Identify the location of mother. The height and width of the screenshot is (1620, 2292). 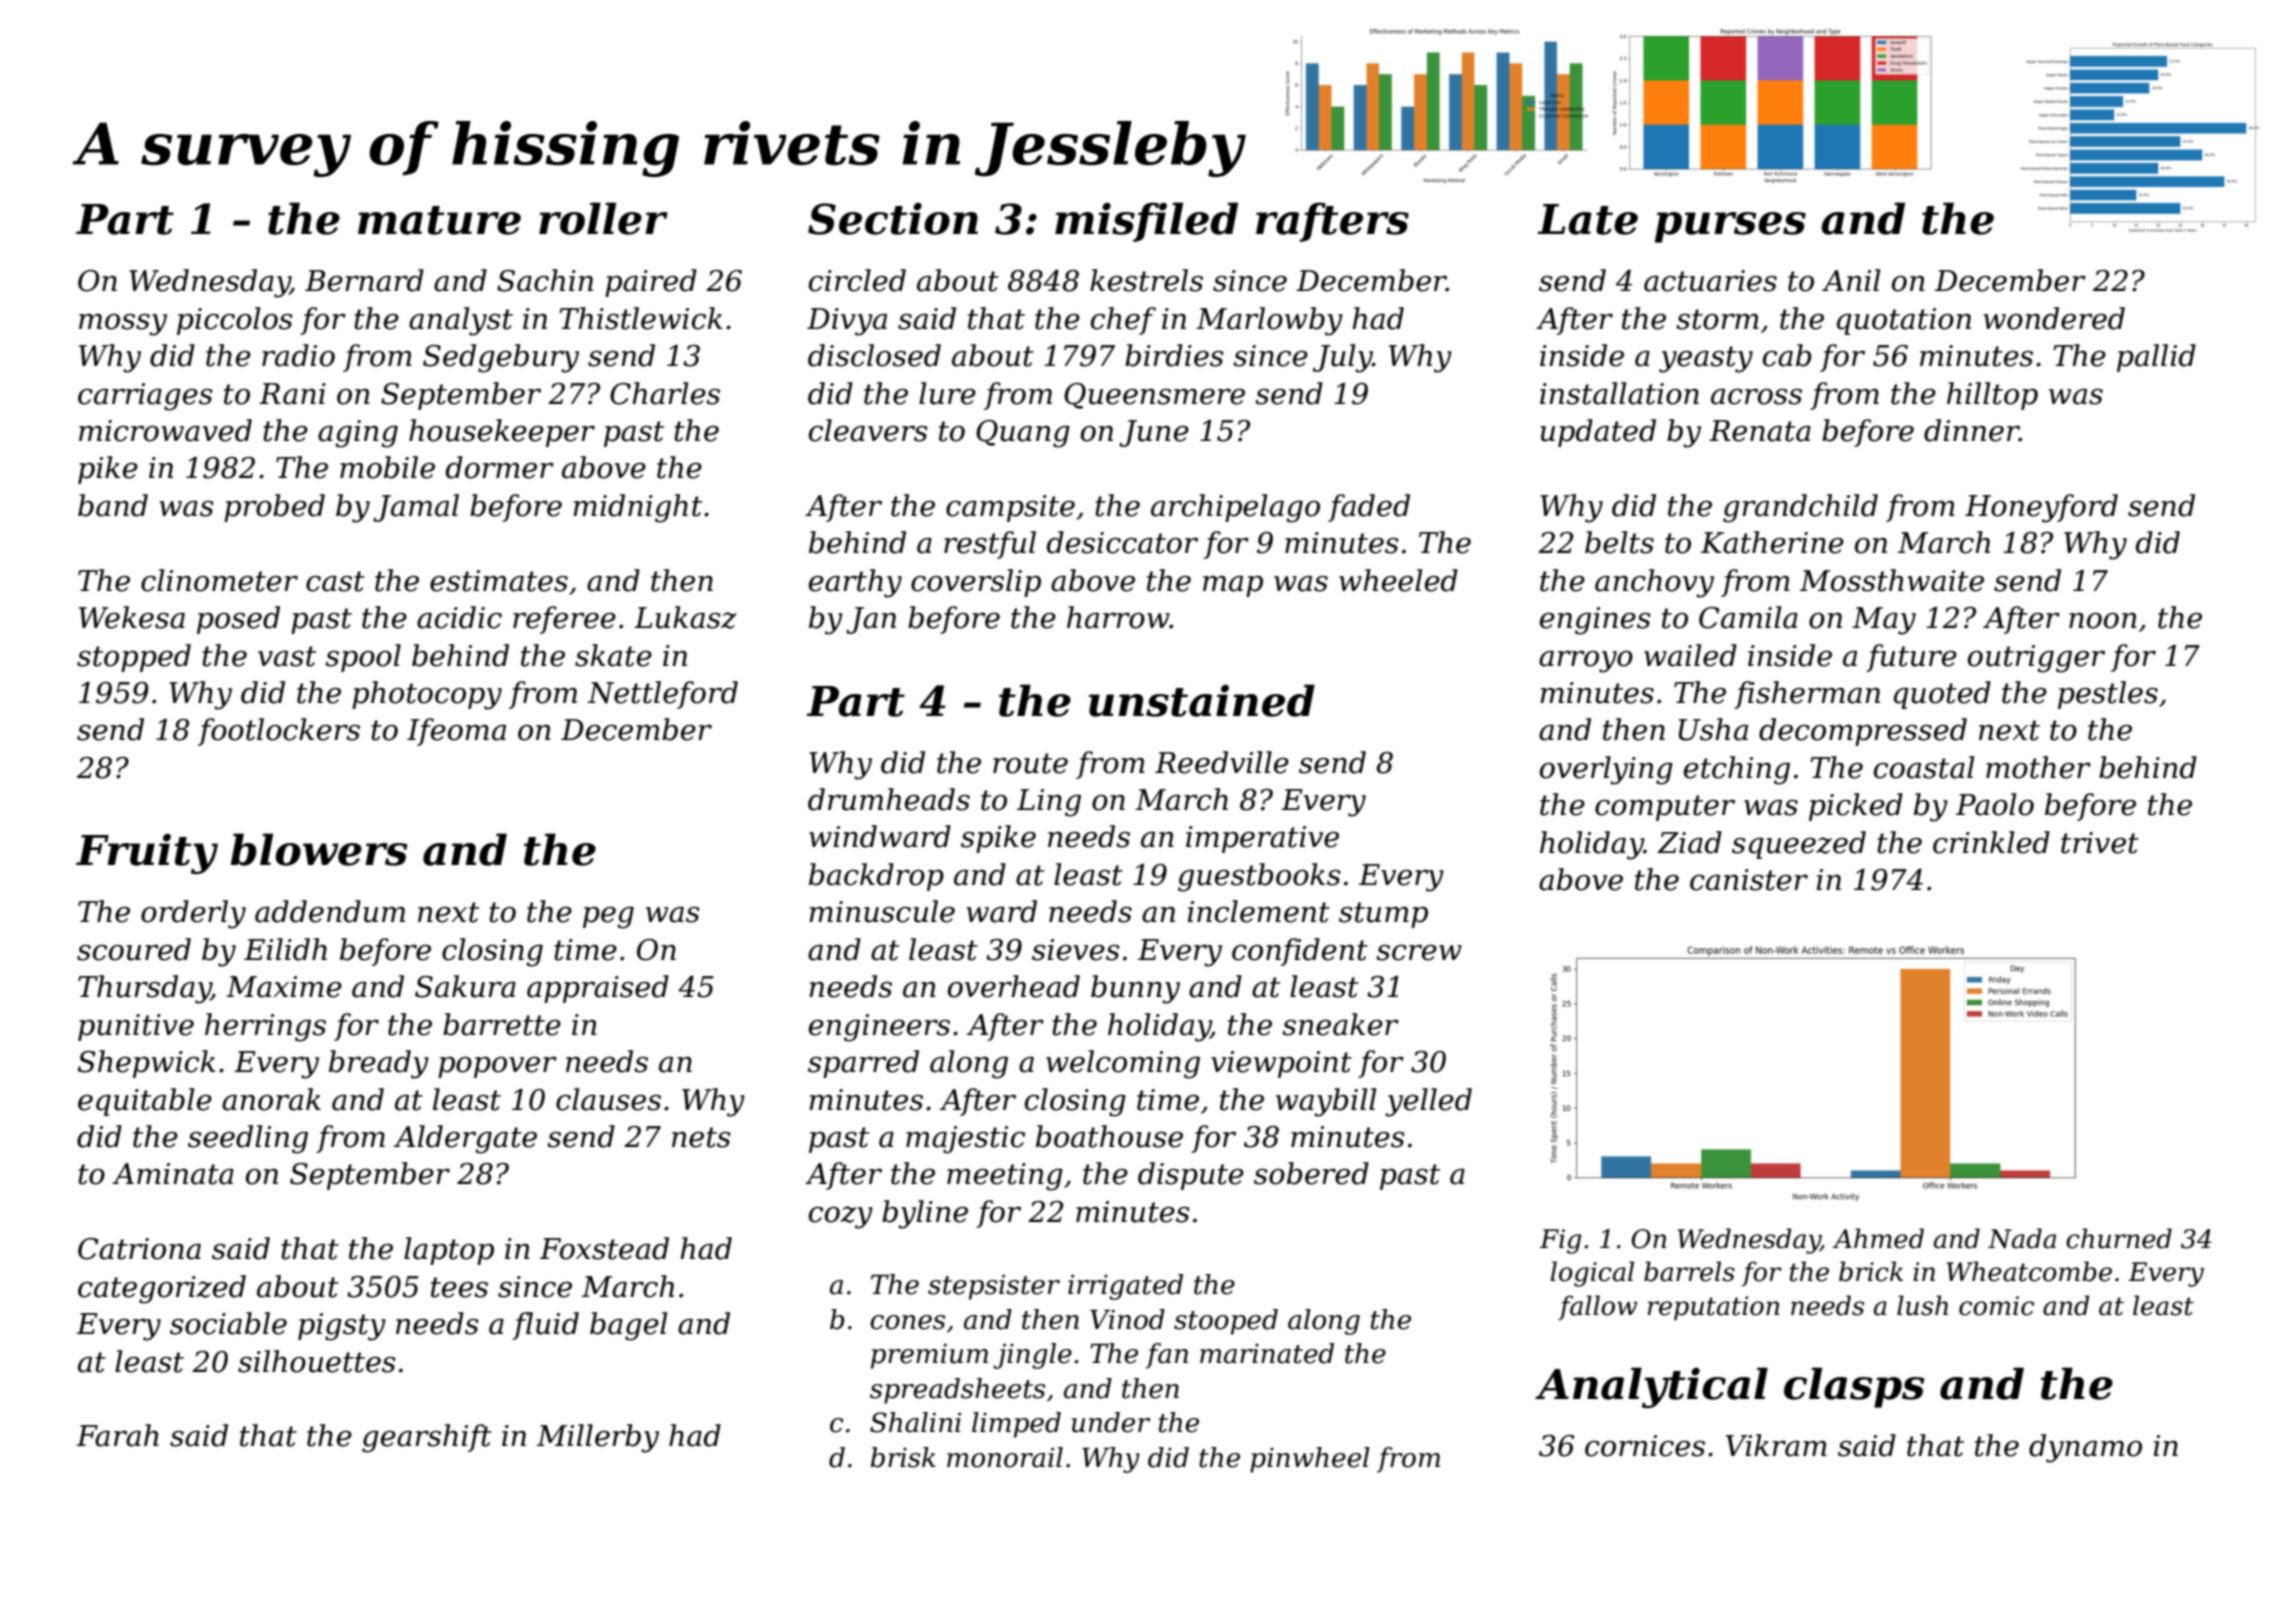
(2038, 767).
